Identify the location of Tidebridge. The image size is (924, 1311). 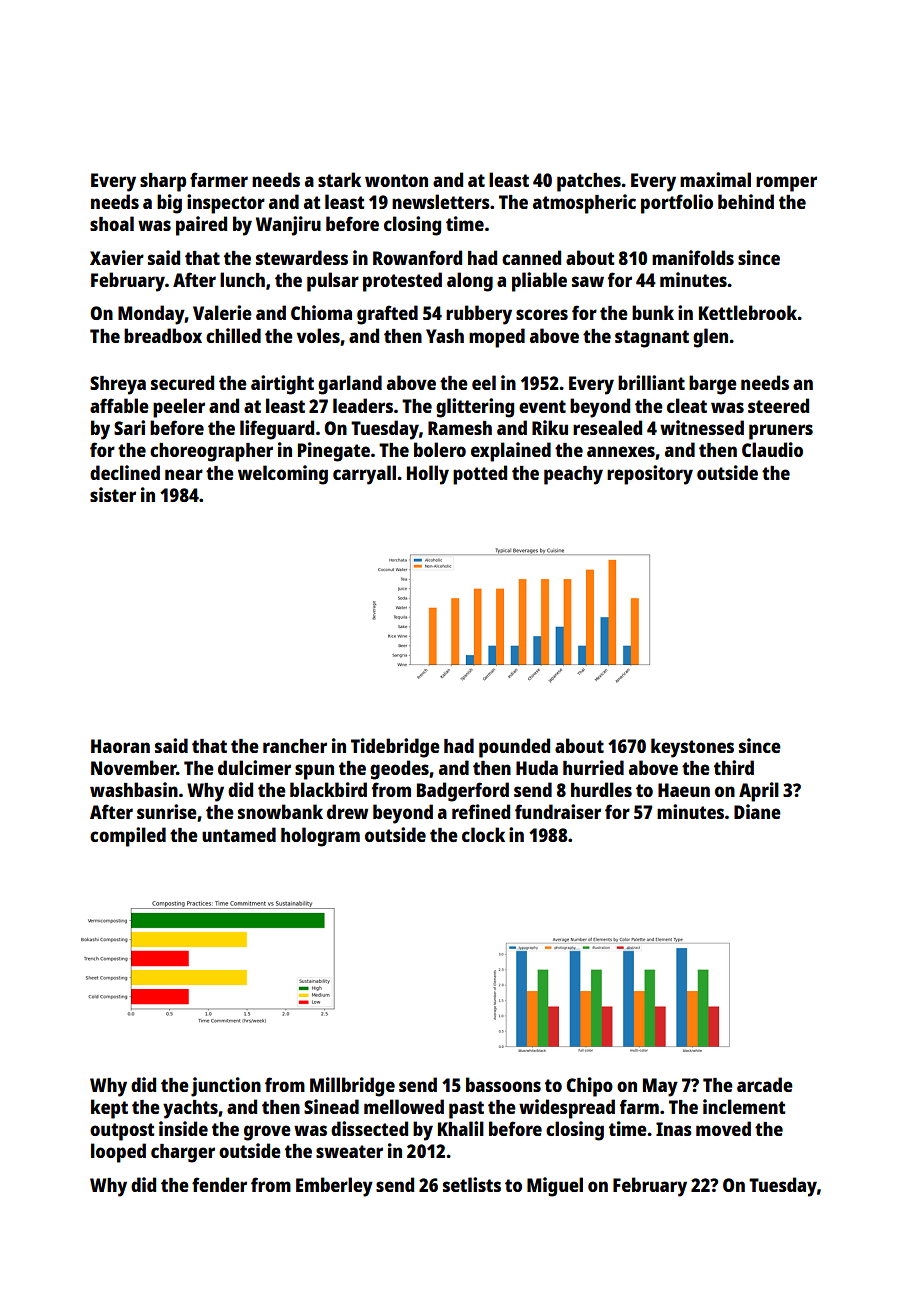
(395, 748).
